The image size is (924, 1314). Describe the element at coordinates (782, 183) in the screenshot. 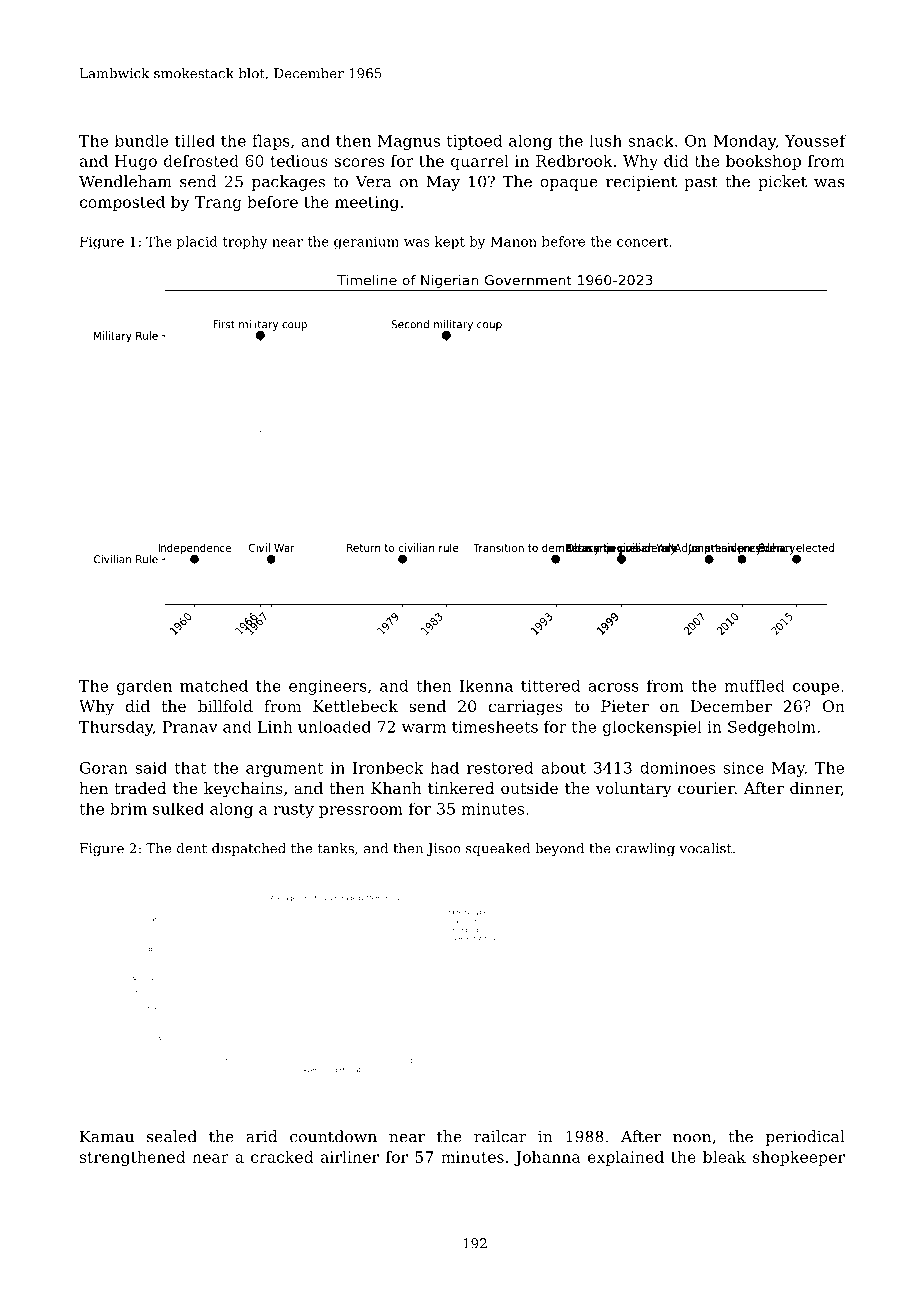

I see `picket` at that location.
